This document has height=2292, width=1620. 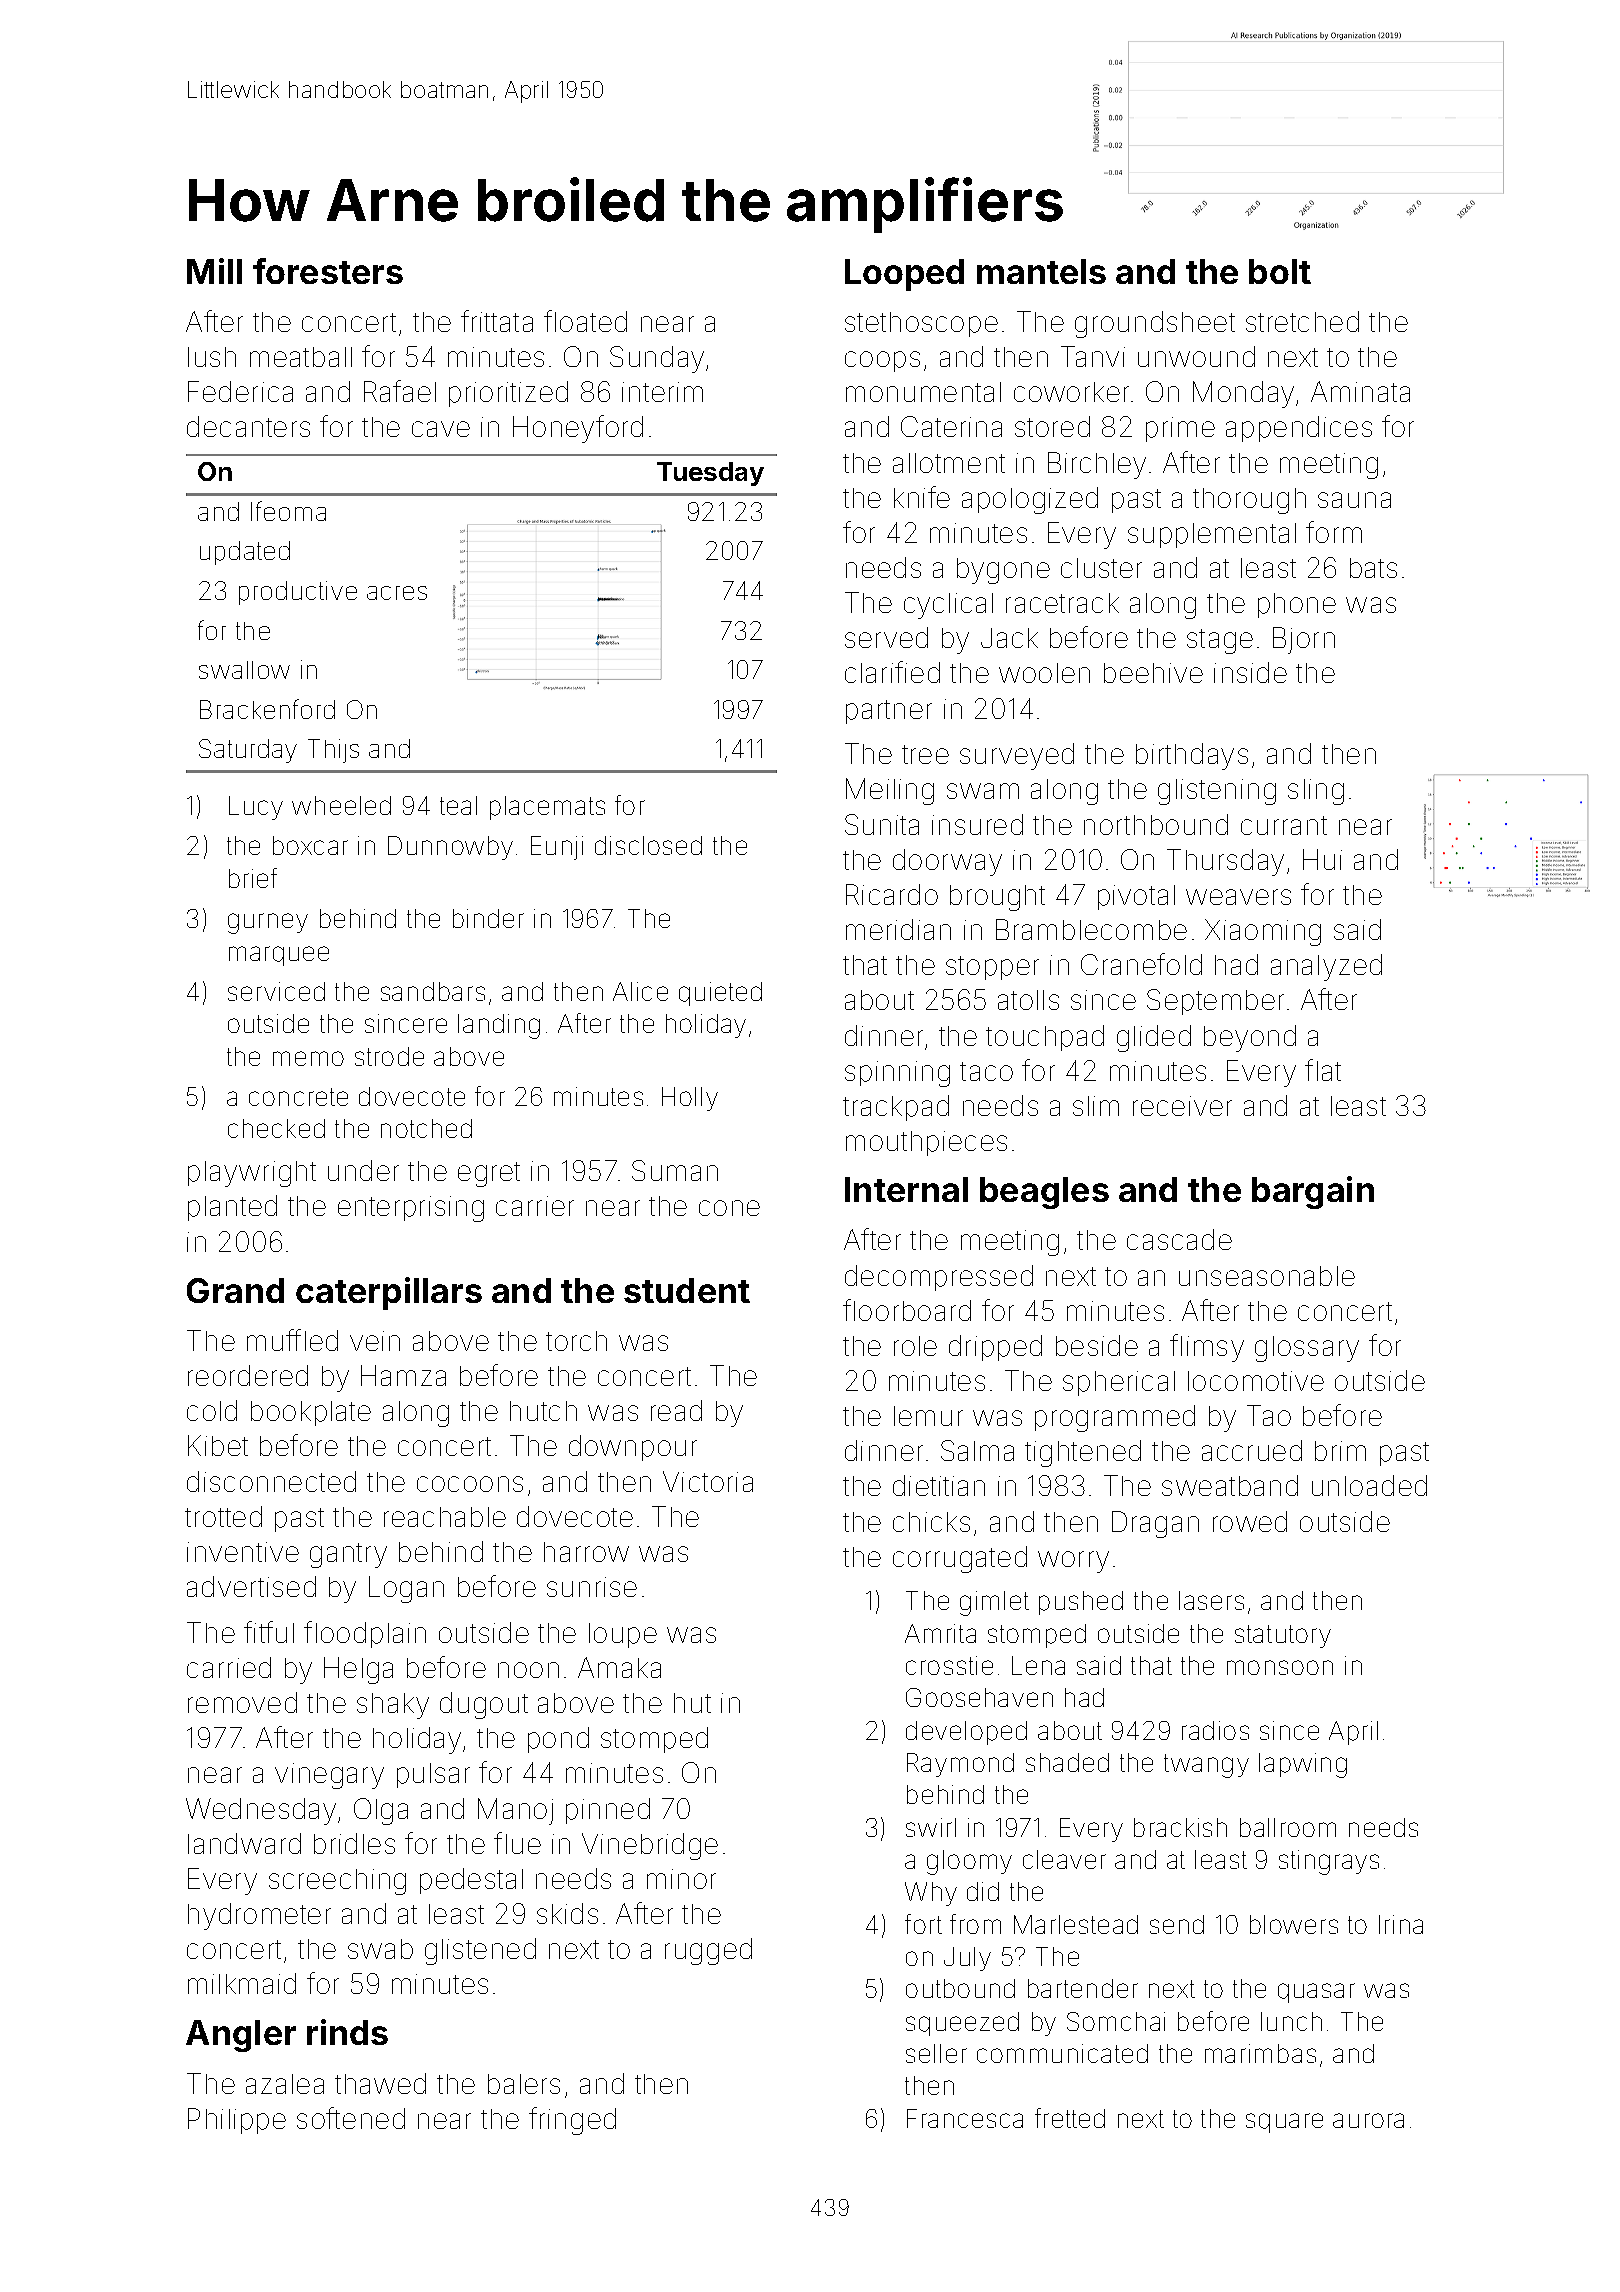 I want to click on softened, so click(x=351, y=2118).
